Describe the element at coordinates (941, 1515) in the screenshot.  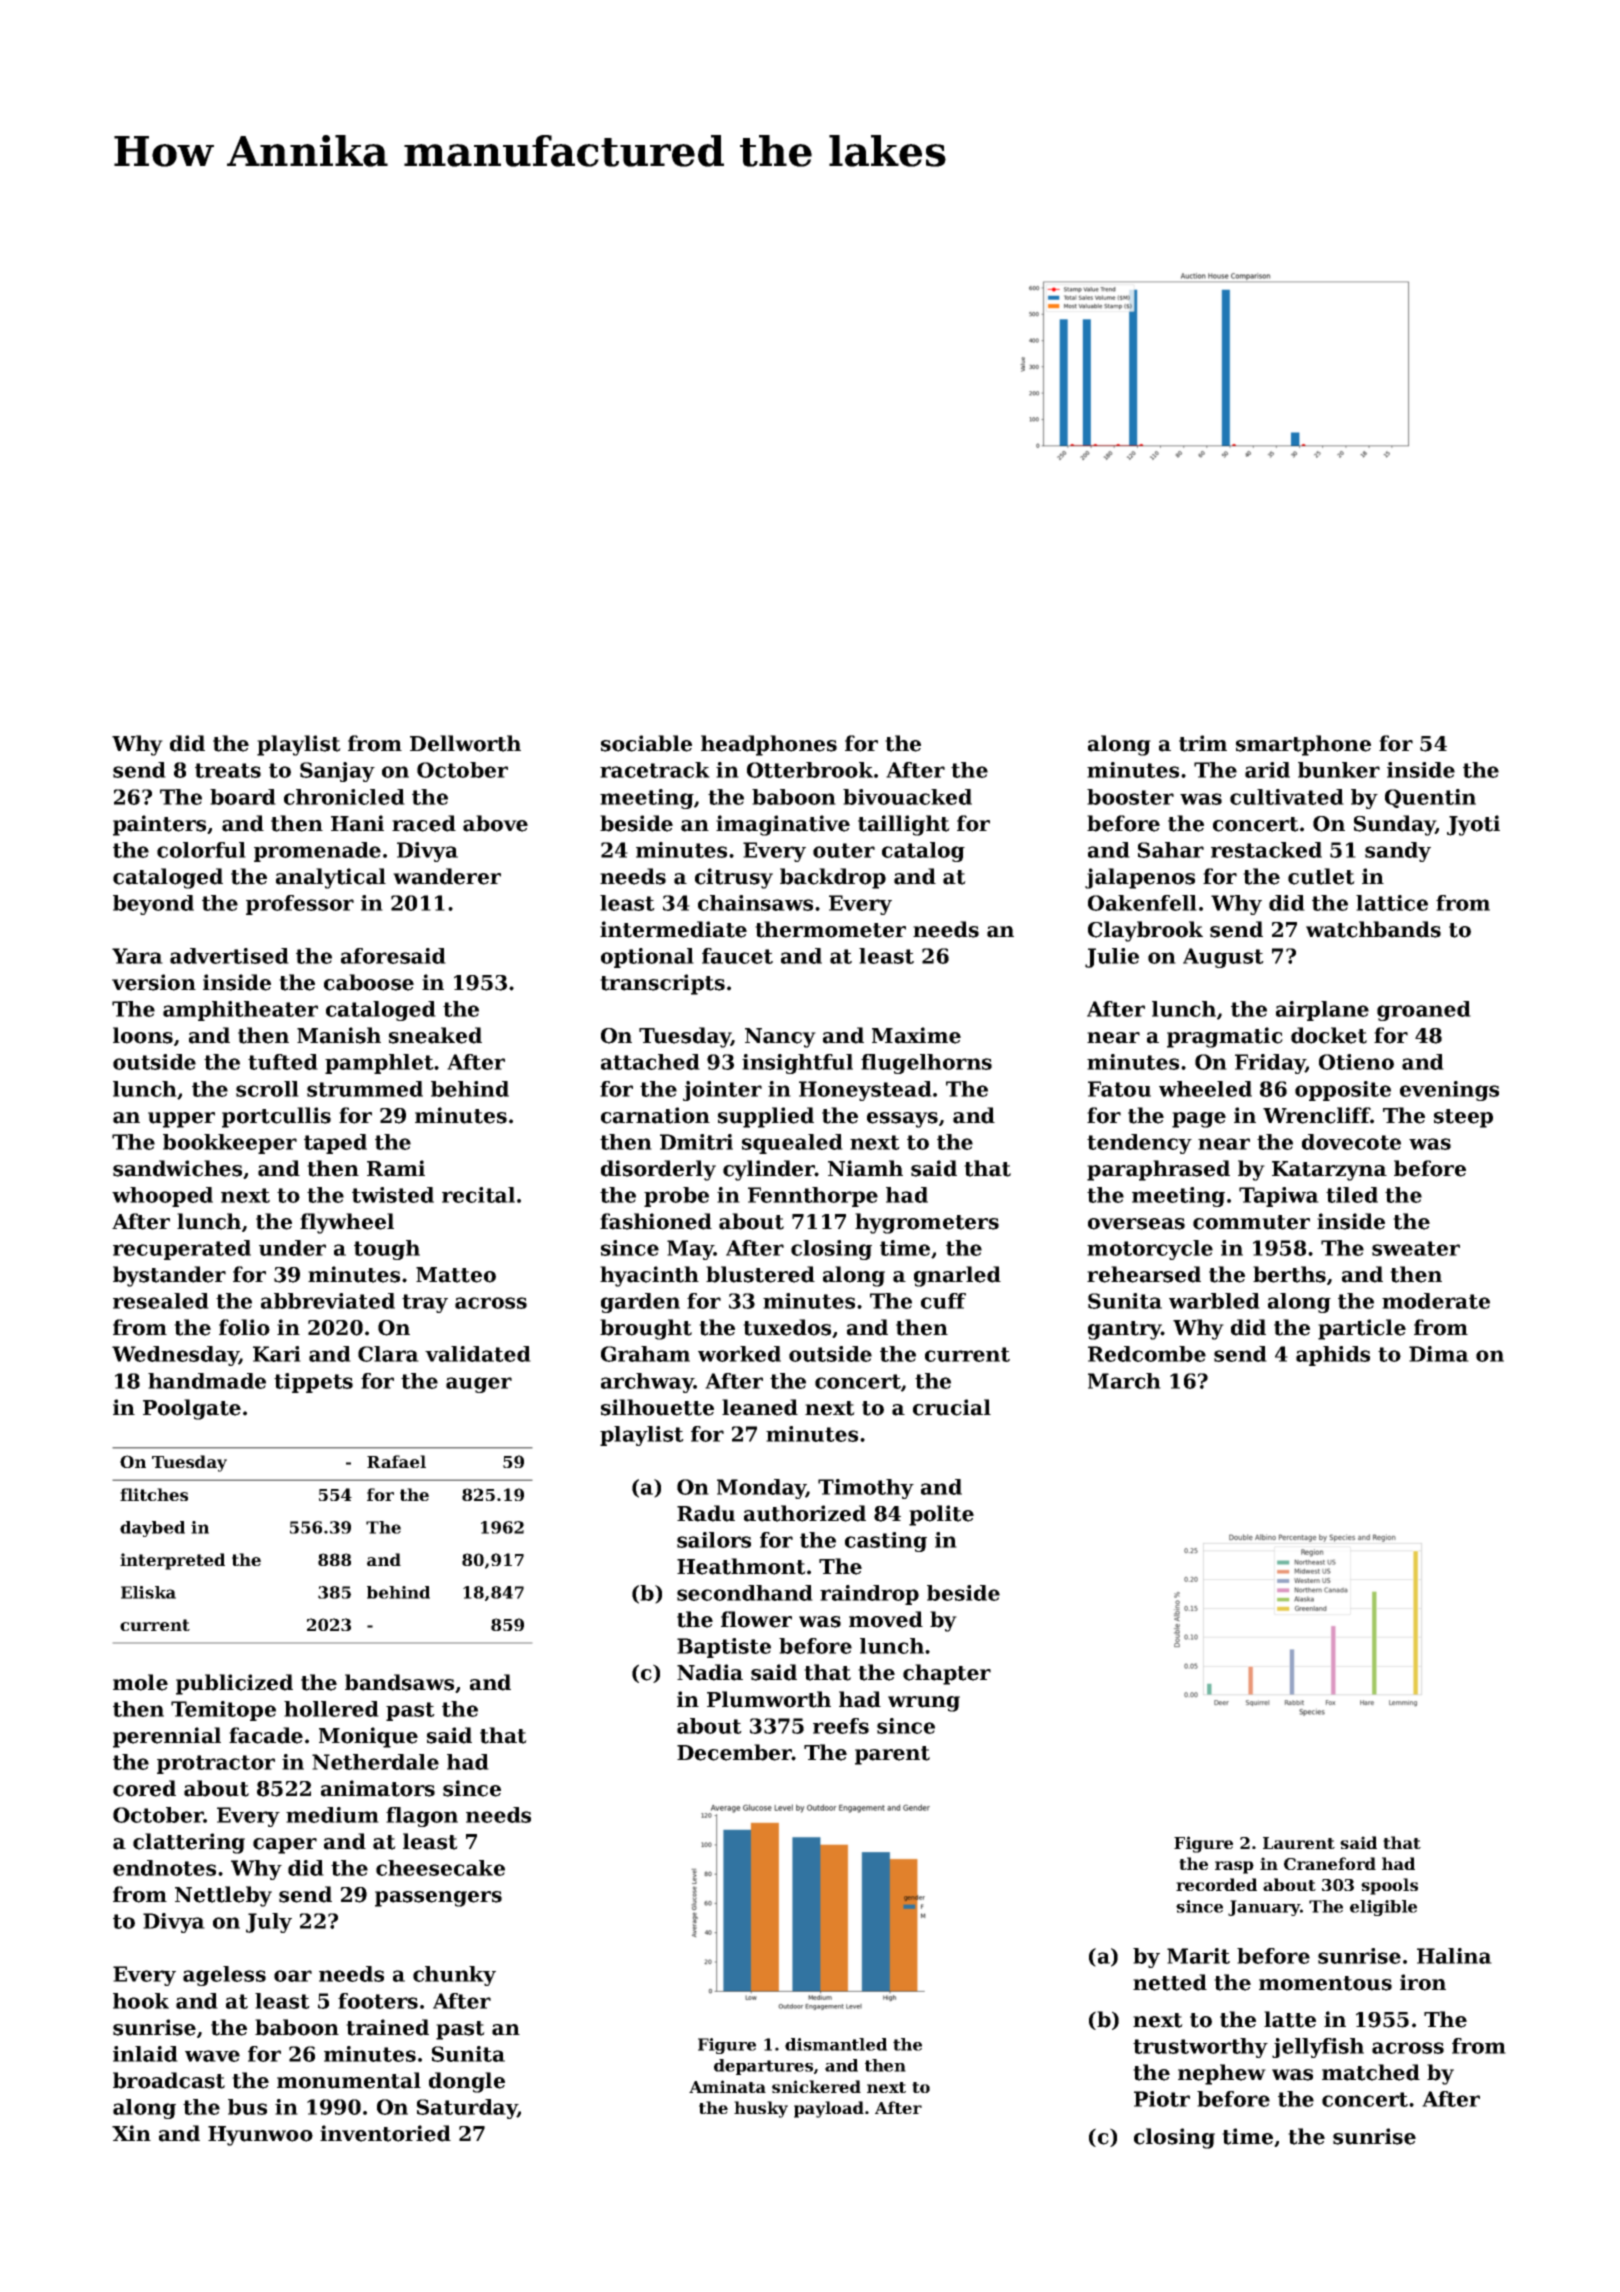
I see `polite` at that location.
